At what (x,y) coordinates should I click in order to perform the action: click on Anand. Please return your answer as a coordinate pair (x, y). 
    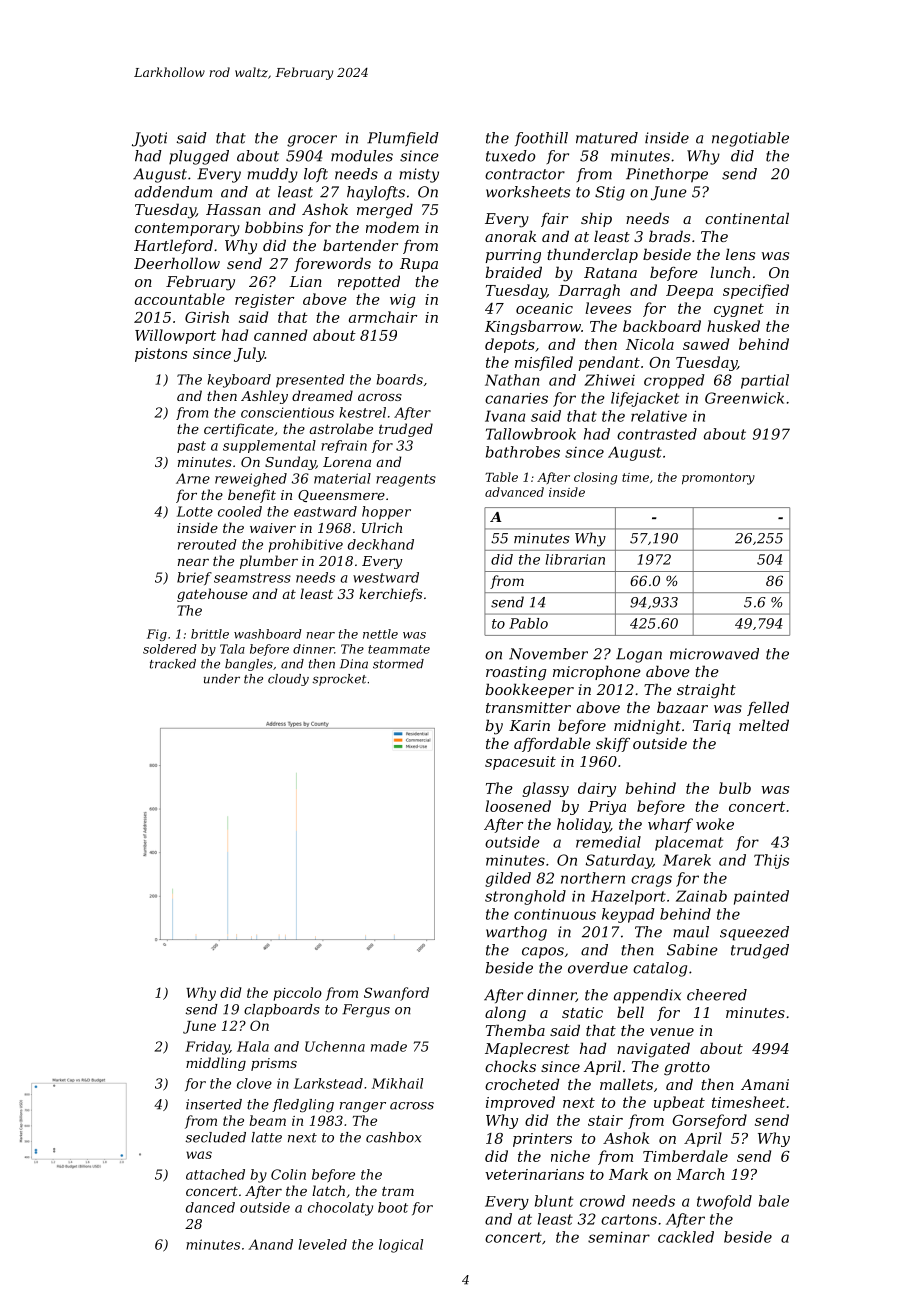
    Looking at the image, I should click on (271, 1244).
